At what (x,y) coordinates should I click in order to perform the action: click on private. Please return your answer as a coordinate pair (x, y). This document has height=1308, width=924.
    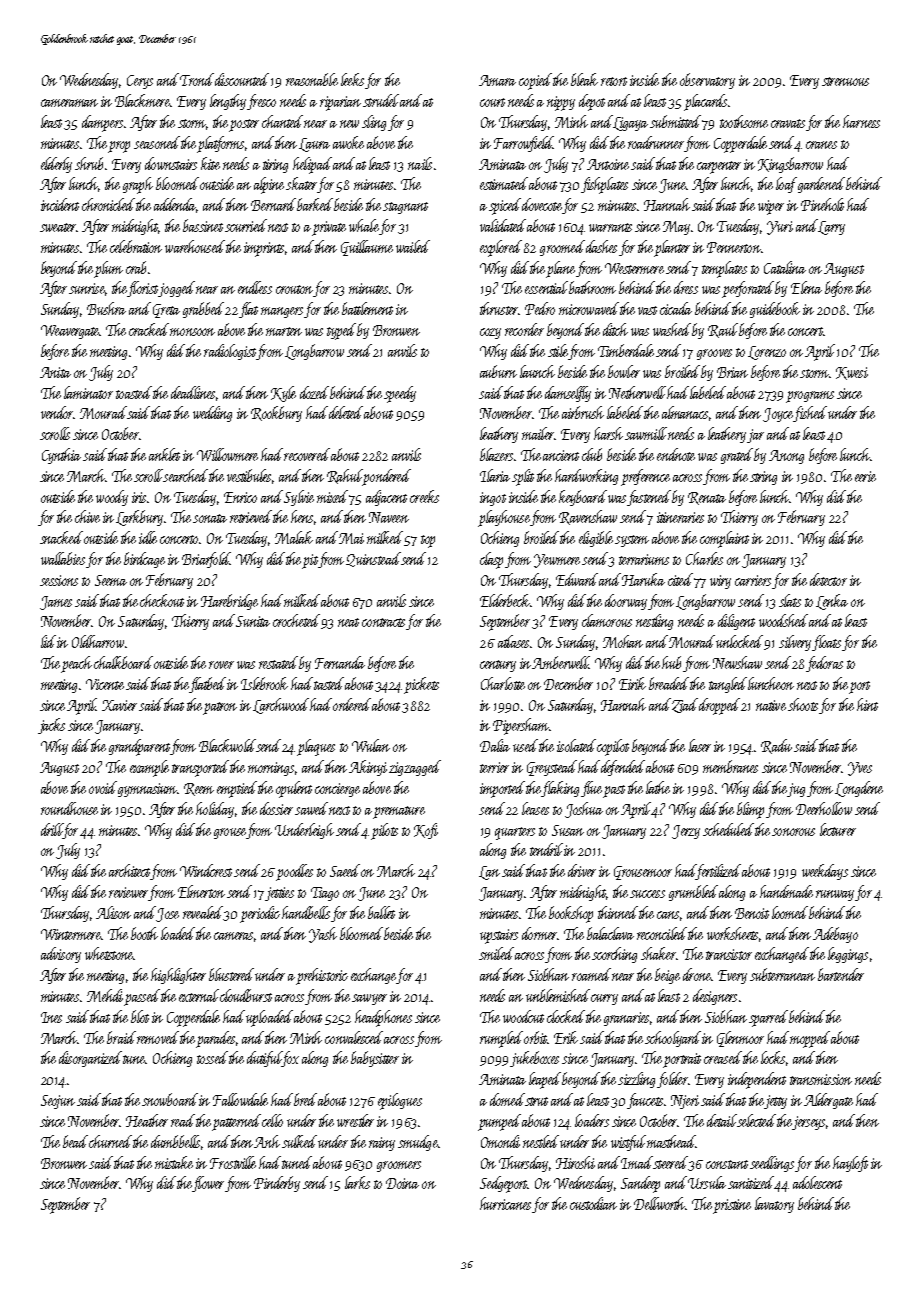
    Looking at the image, I should click on (329, 228).
